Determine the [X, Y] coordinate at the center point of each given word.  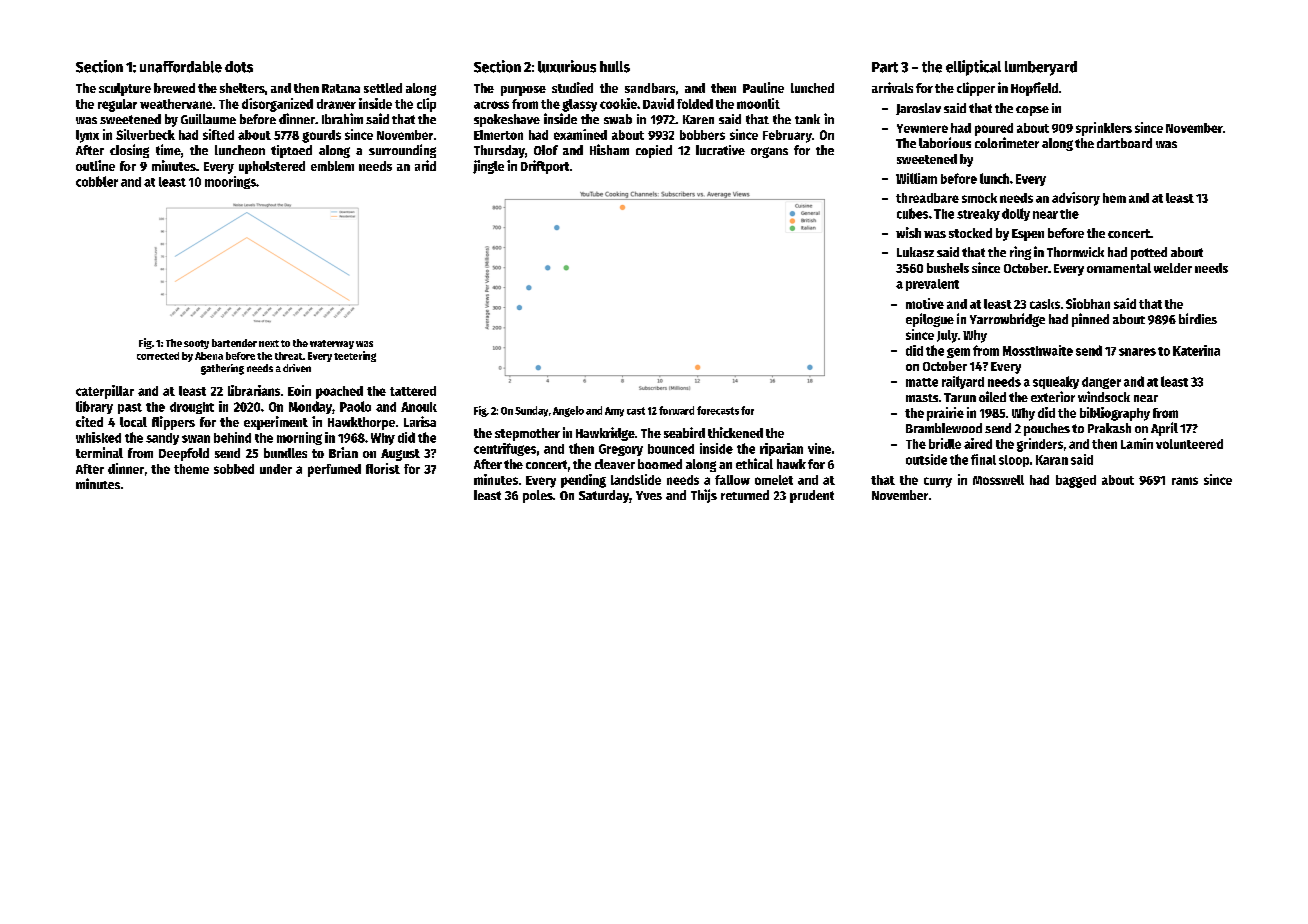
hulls [615, 67]
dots [239, 67]
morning [299, 438]
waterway [332, 344]
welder [1173, 268]
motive [925, 303]
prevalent [932, 285]
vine [819, 448]
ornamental [1119, 268]
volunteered [1189, 444]
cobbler [97, 181]
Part [885, 67]
